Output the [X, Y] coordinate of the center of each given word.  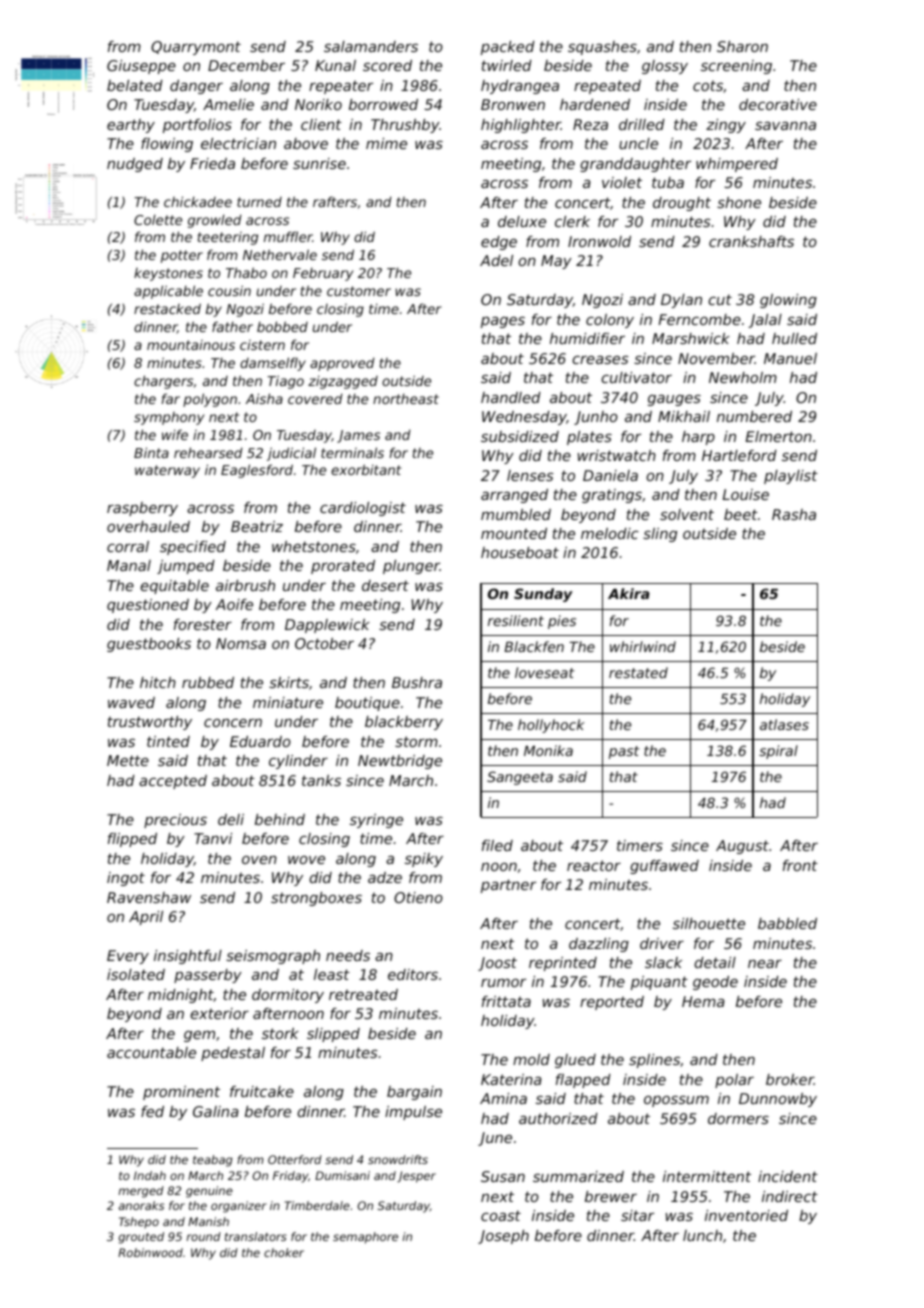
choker [284, 1252]
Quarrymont [196, 48]
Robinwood [150, 1252]
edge [499, 243]
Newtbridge [400, 762]
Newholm [743, 377]
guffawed [664, 867]
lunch [702, 1235]
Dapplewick [327, 626]
